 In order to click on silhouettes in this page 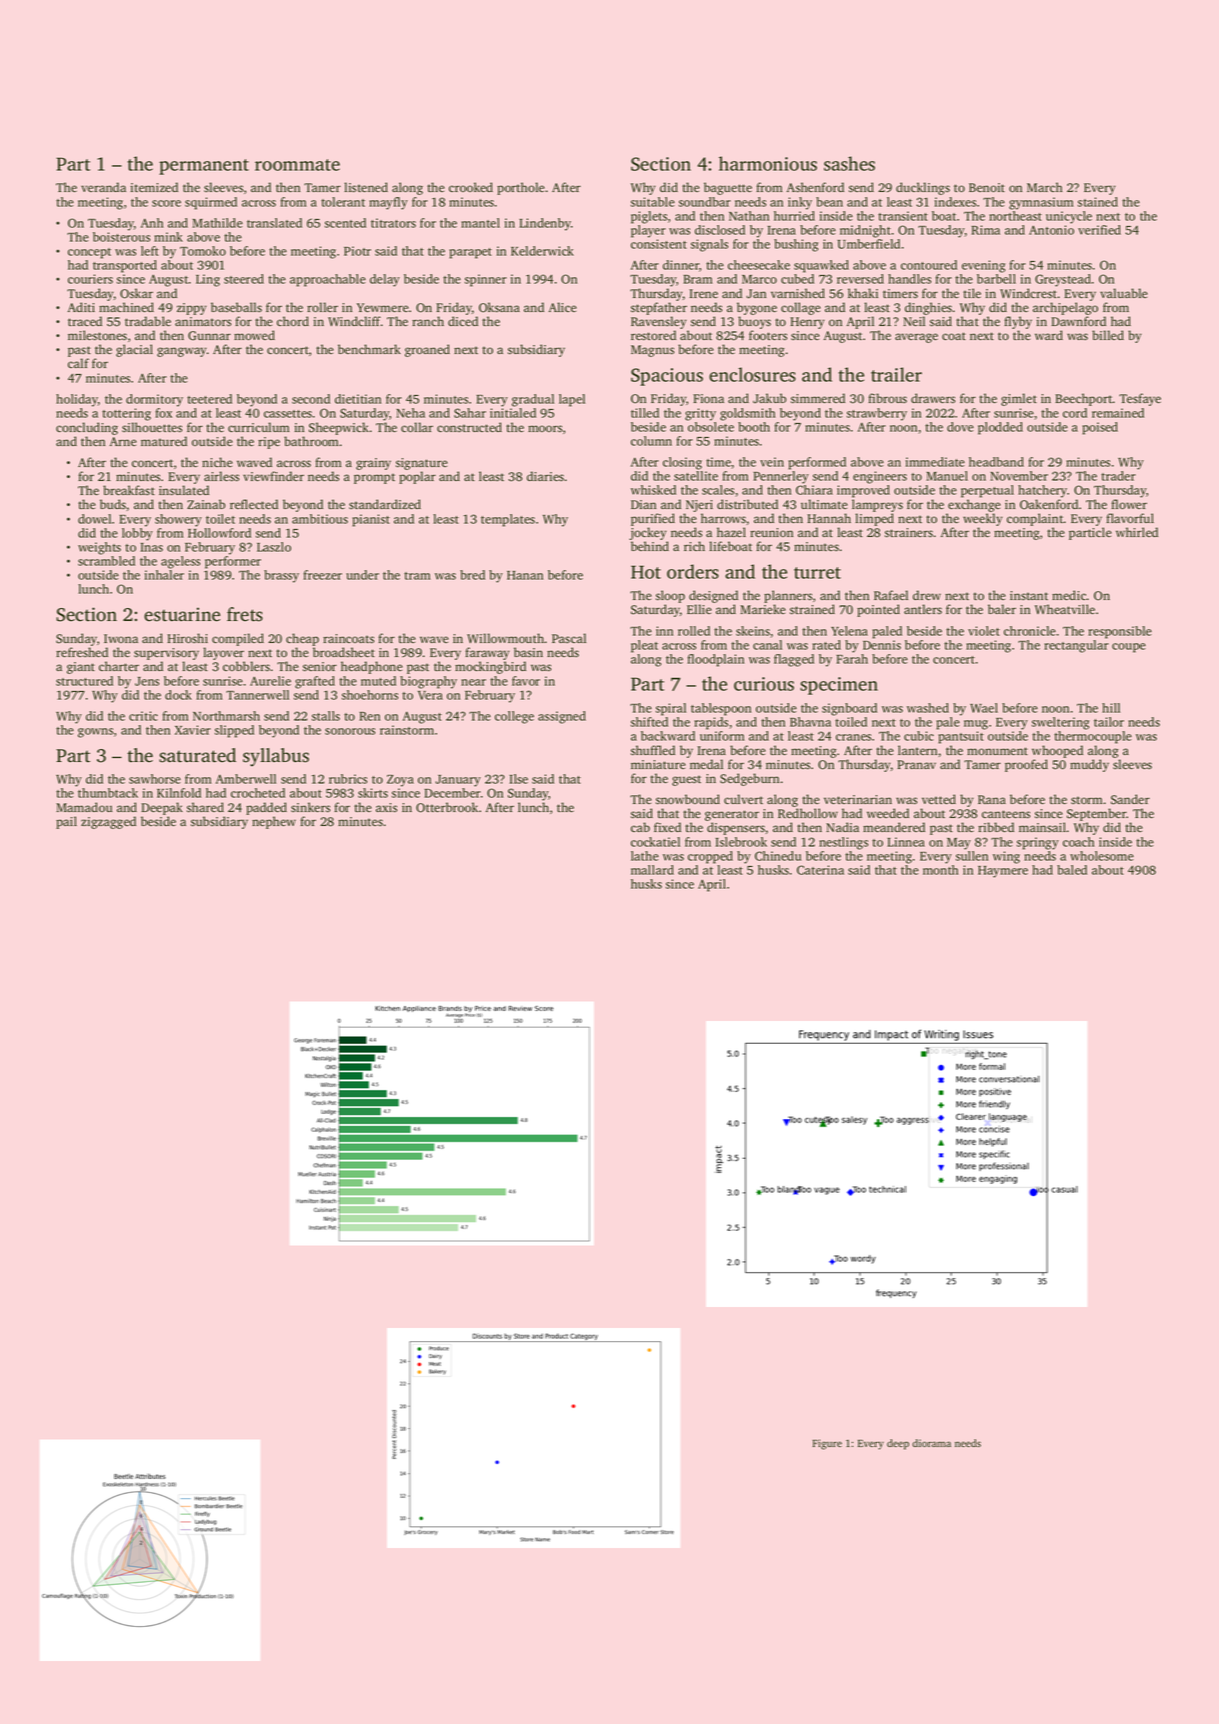, I will do `click(152, 427)`.
